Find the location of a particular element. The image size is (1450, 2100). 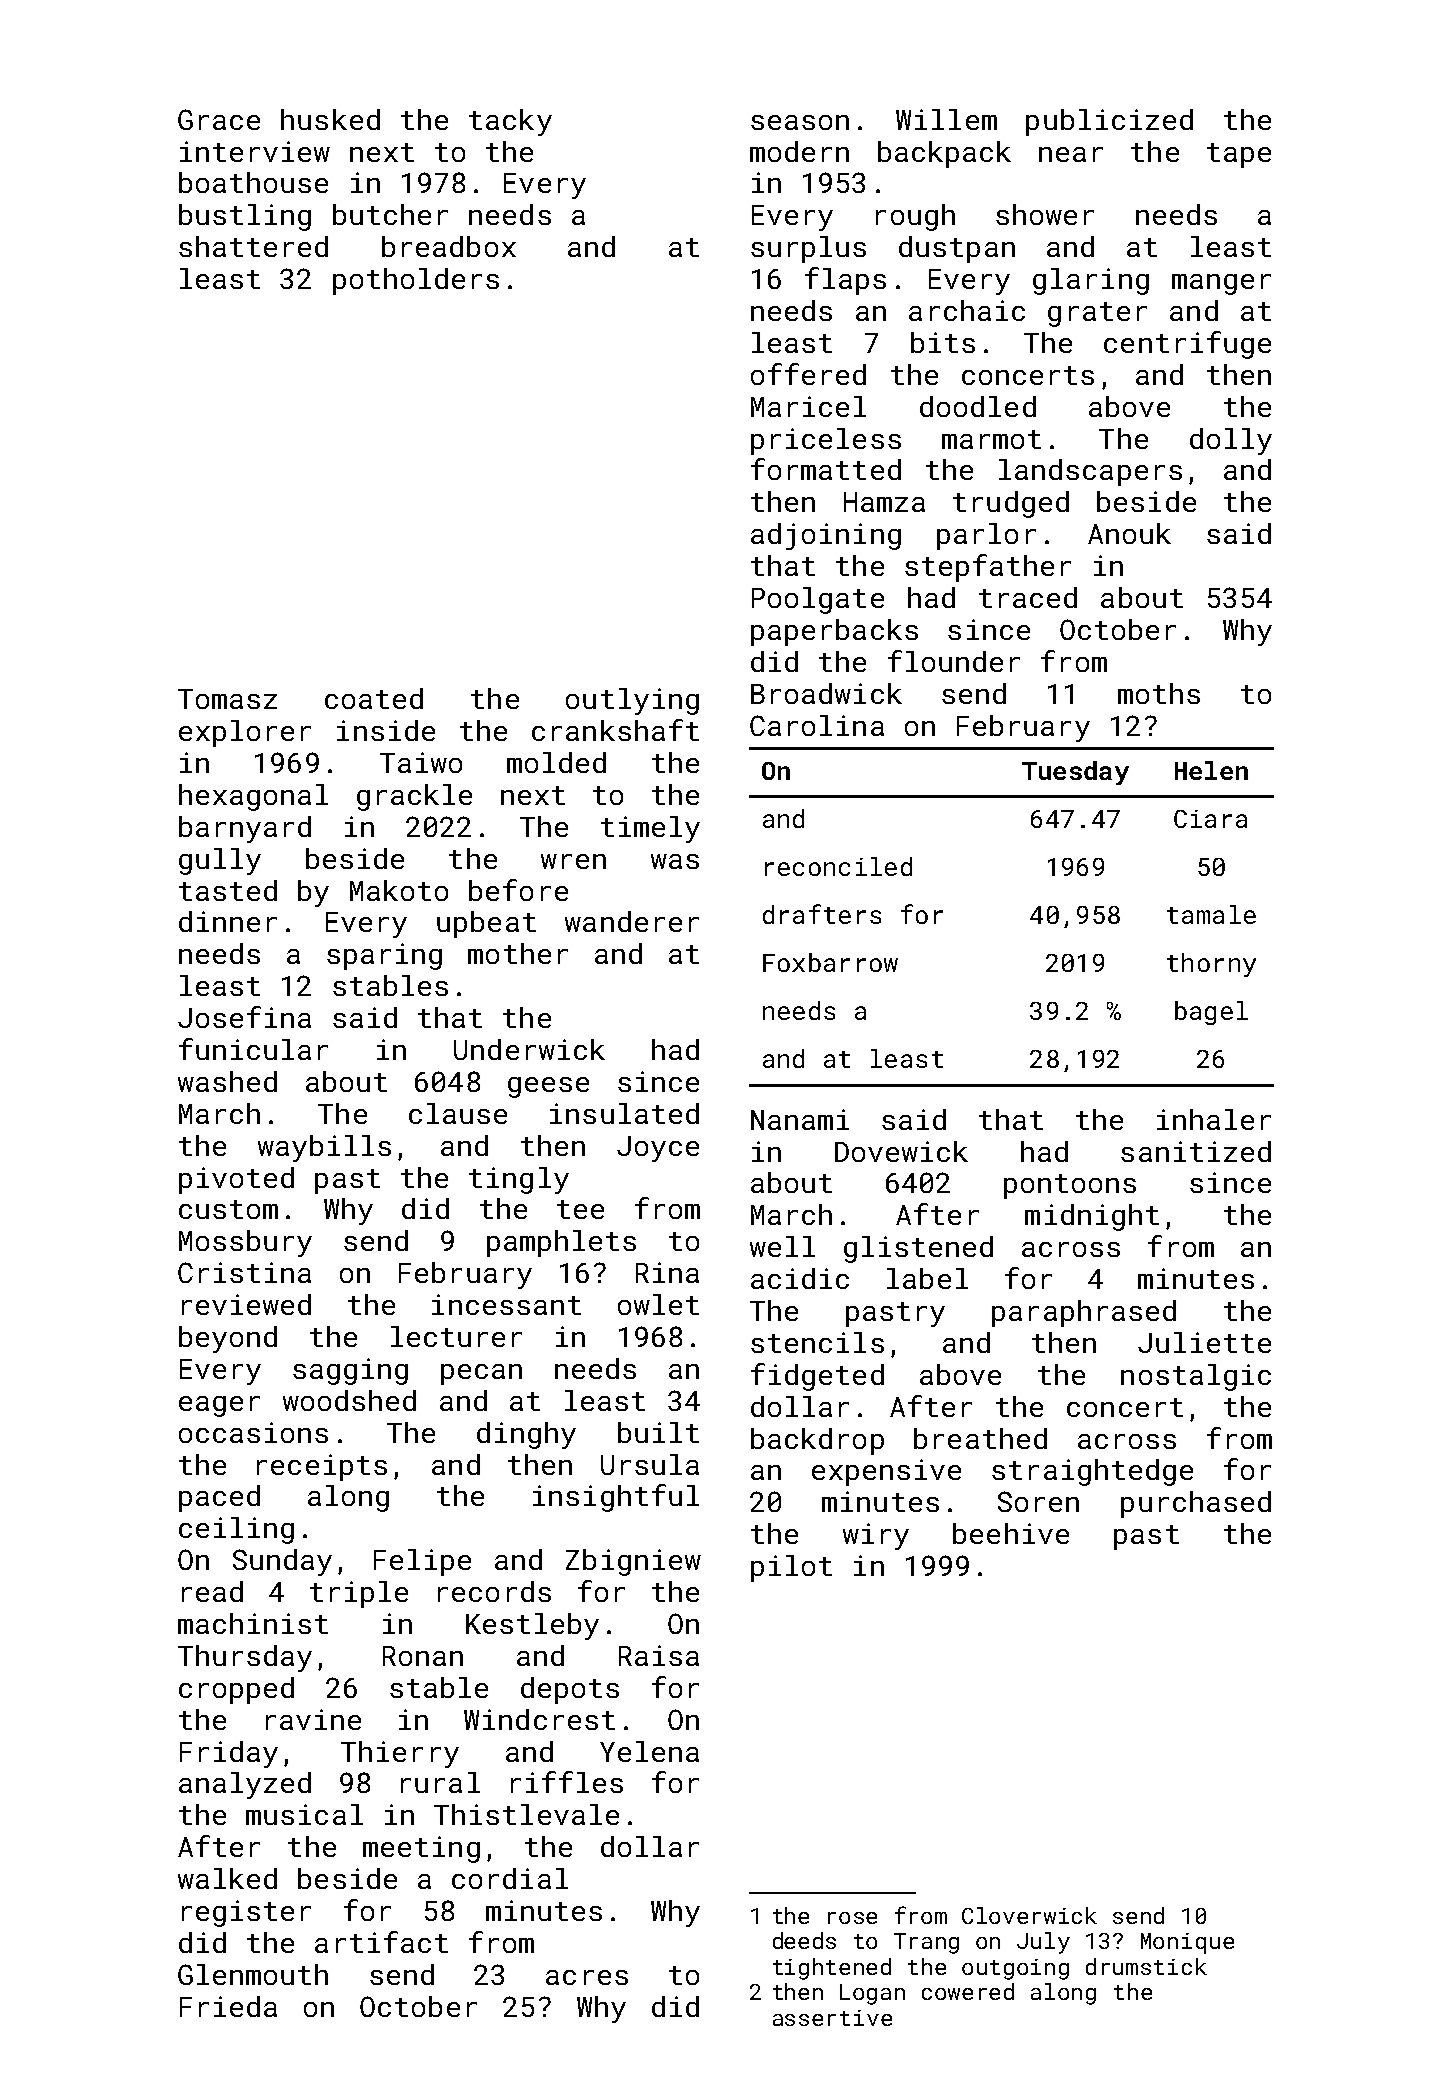

Tuesday is located at coordinates (1075, 773).
